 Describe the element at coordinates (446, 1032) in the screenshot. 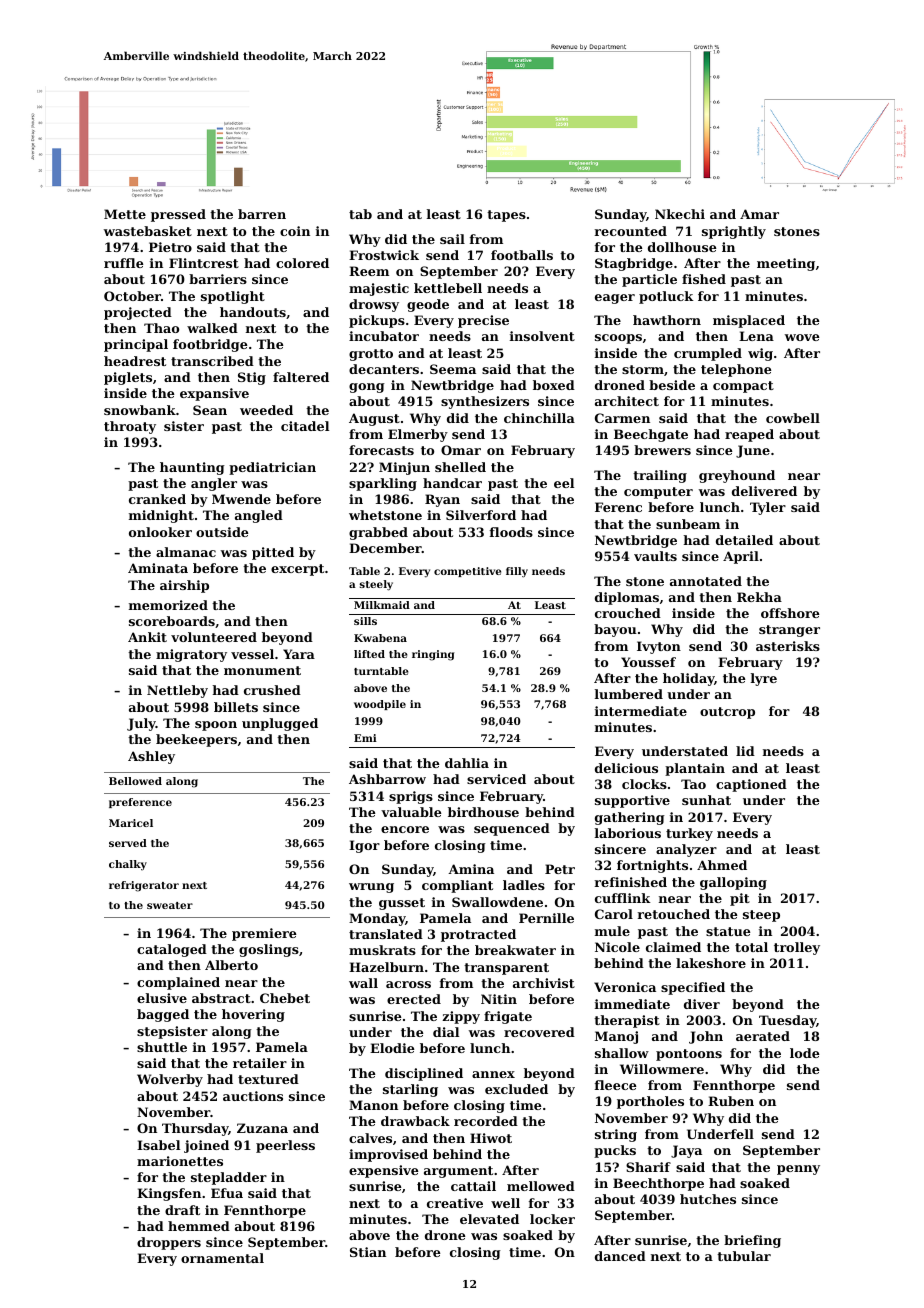

I see `dial` at that location.
